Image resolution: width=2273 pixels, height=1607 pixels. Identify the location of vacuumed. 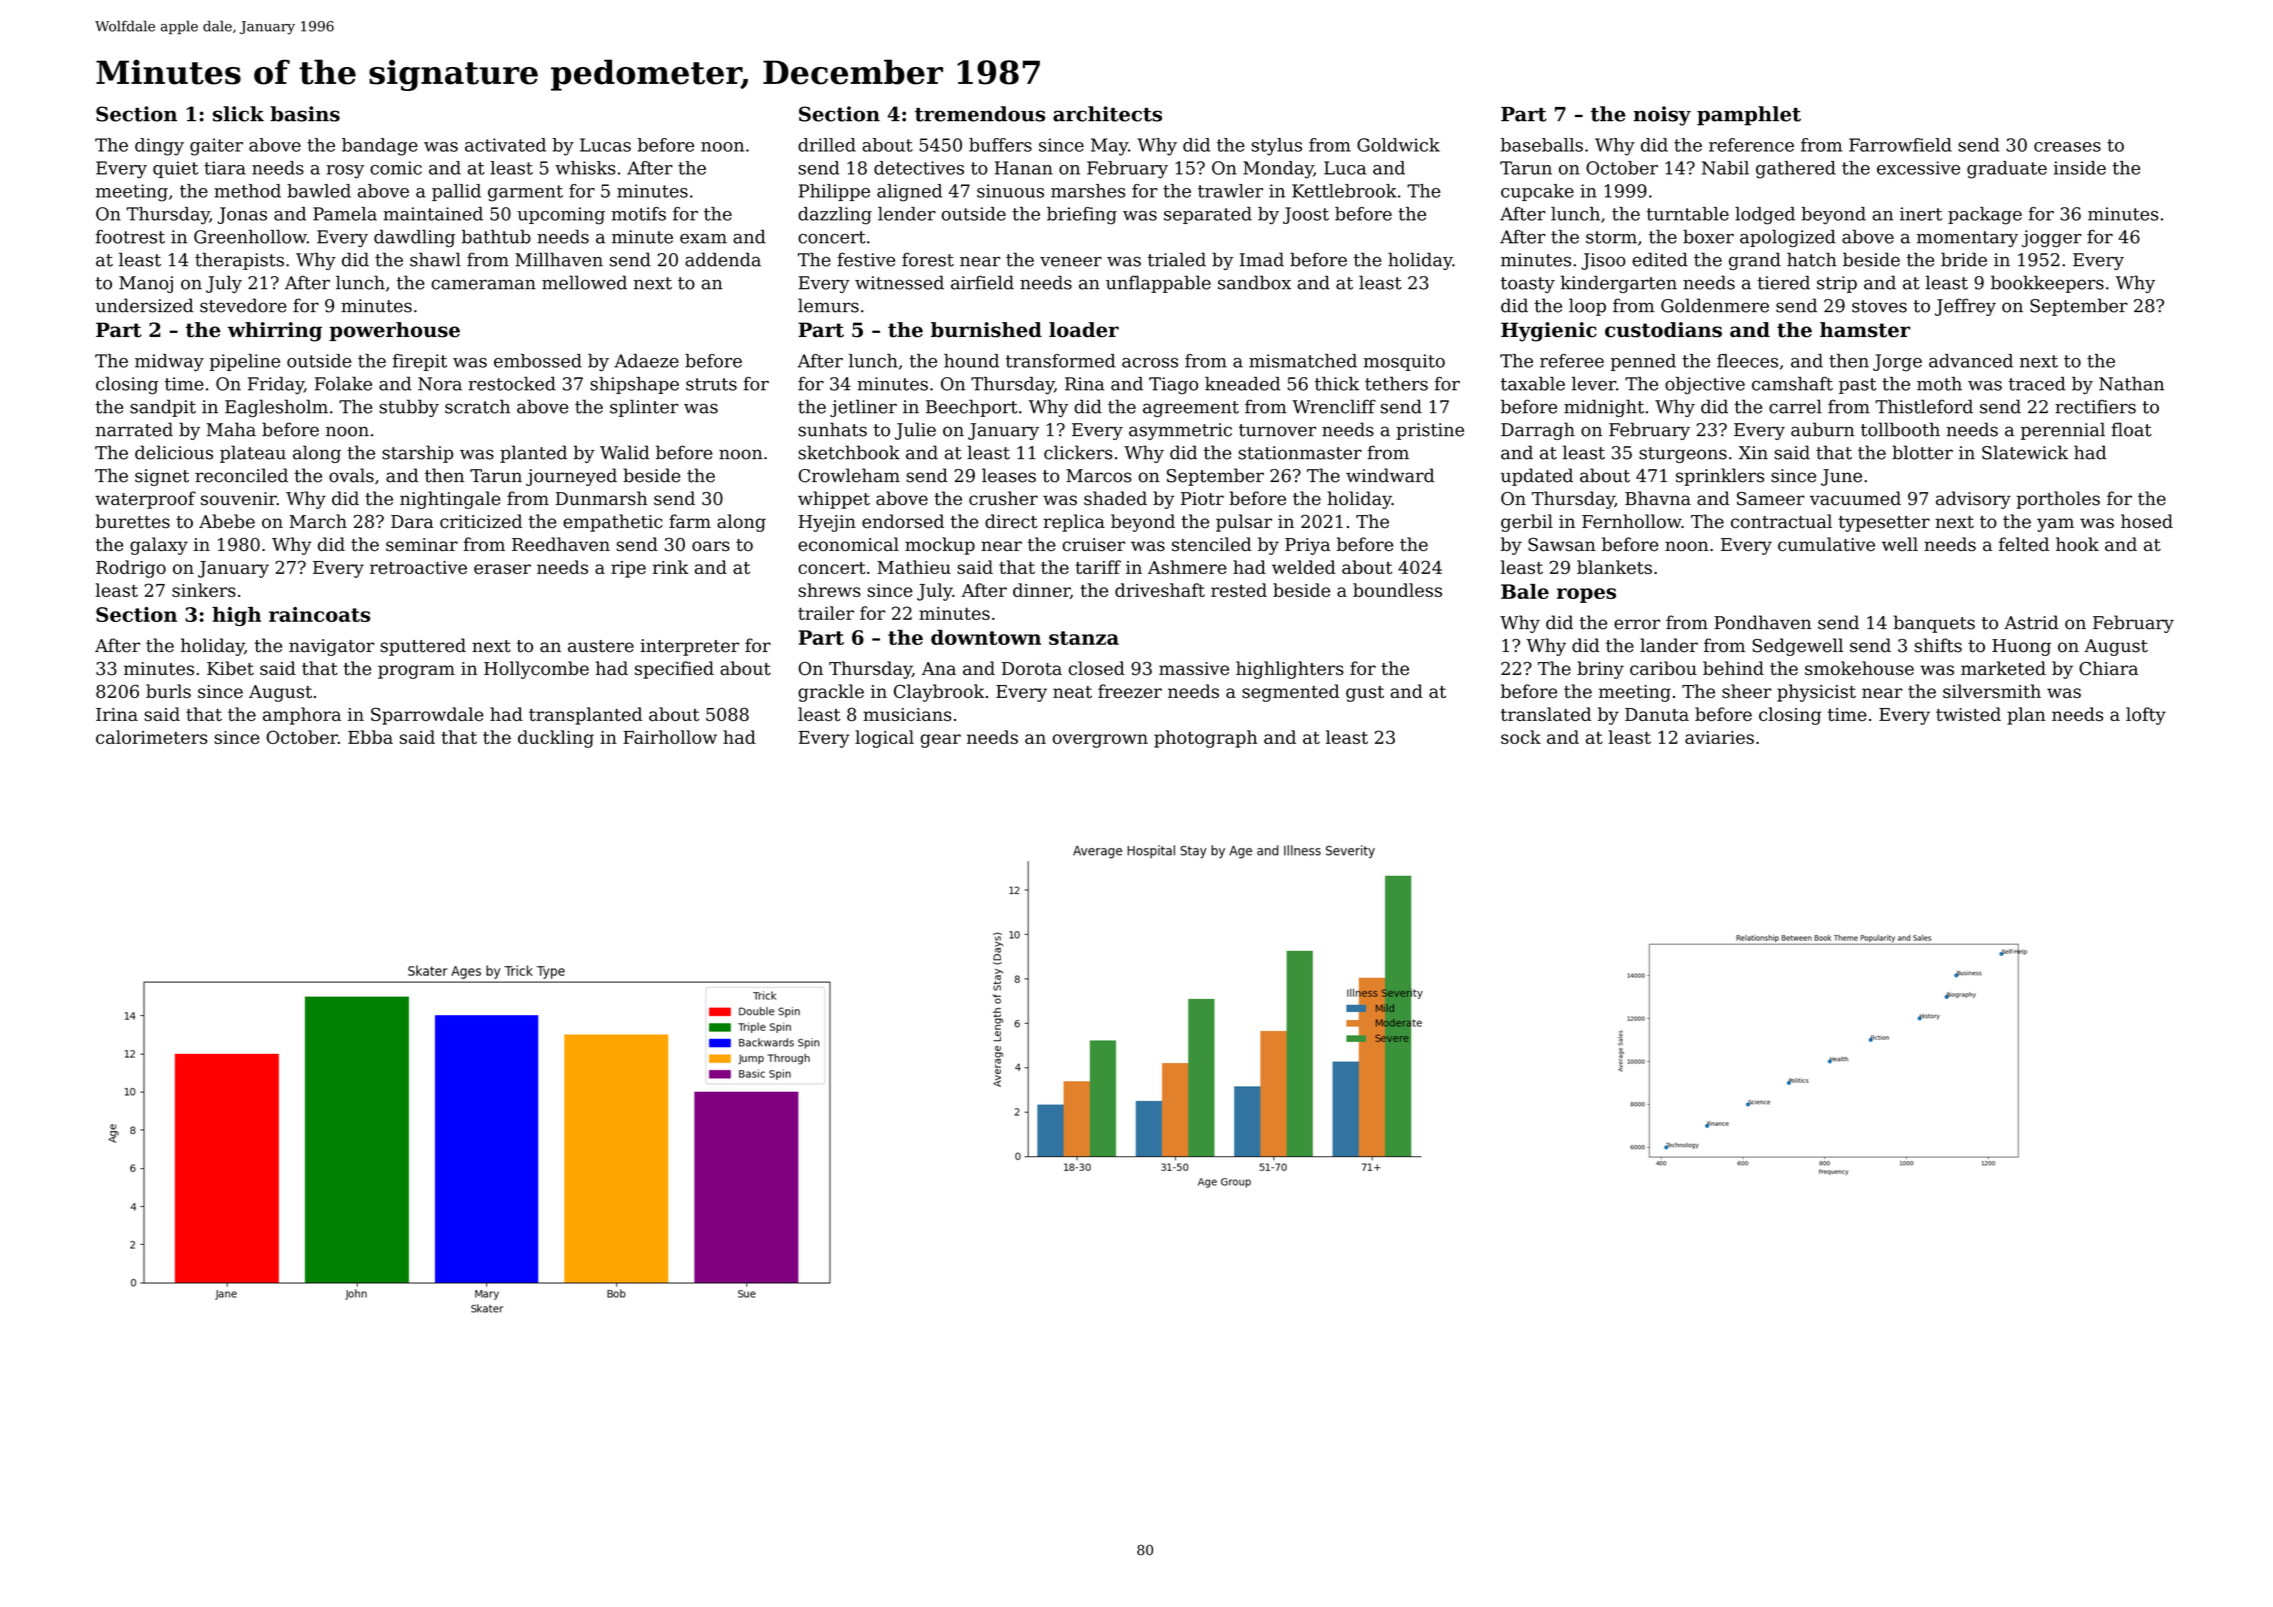
(1855, 498).
